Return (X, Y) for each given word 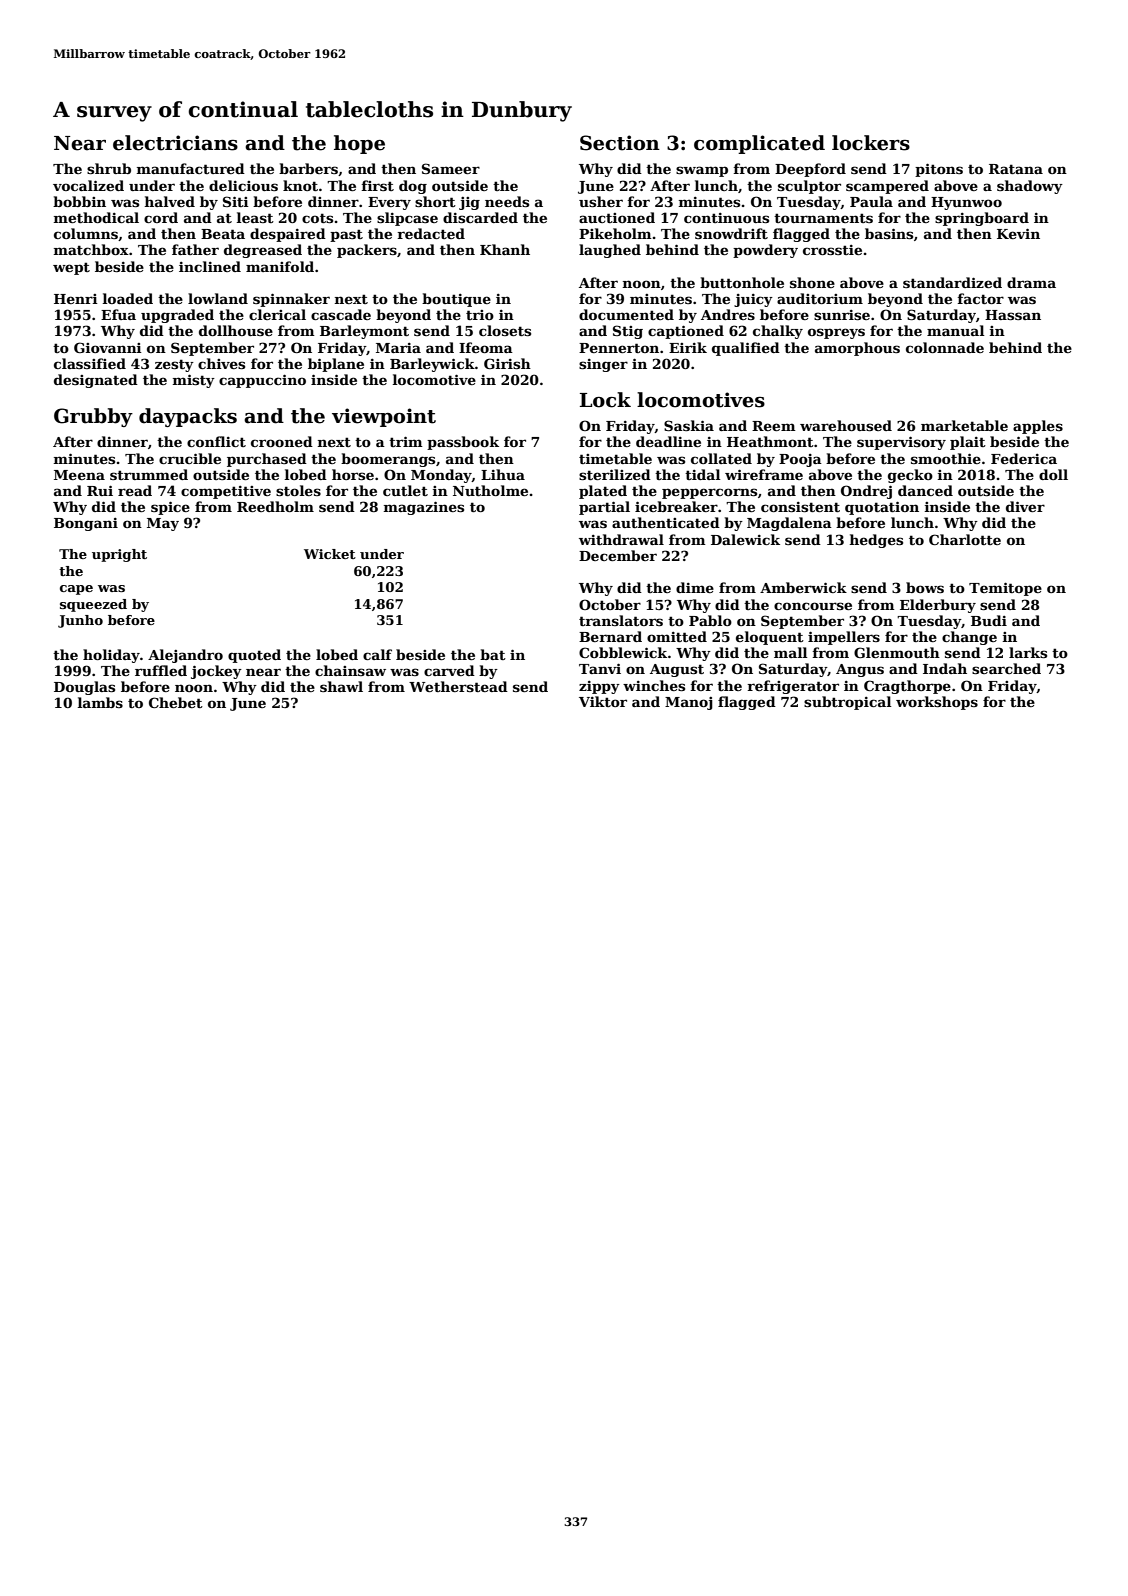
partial (604, 508)
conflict (216, 441)
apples (1038, 427)
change (969, 638)
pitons (939, 170)
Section (620, 143)
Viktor (603, 701)
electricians (175, 143)
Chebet (176, 702)
